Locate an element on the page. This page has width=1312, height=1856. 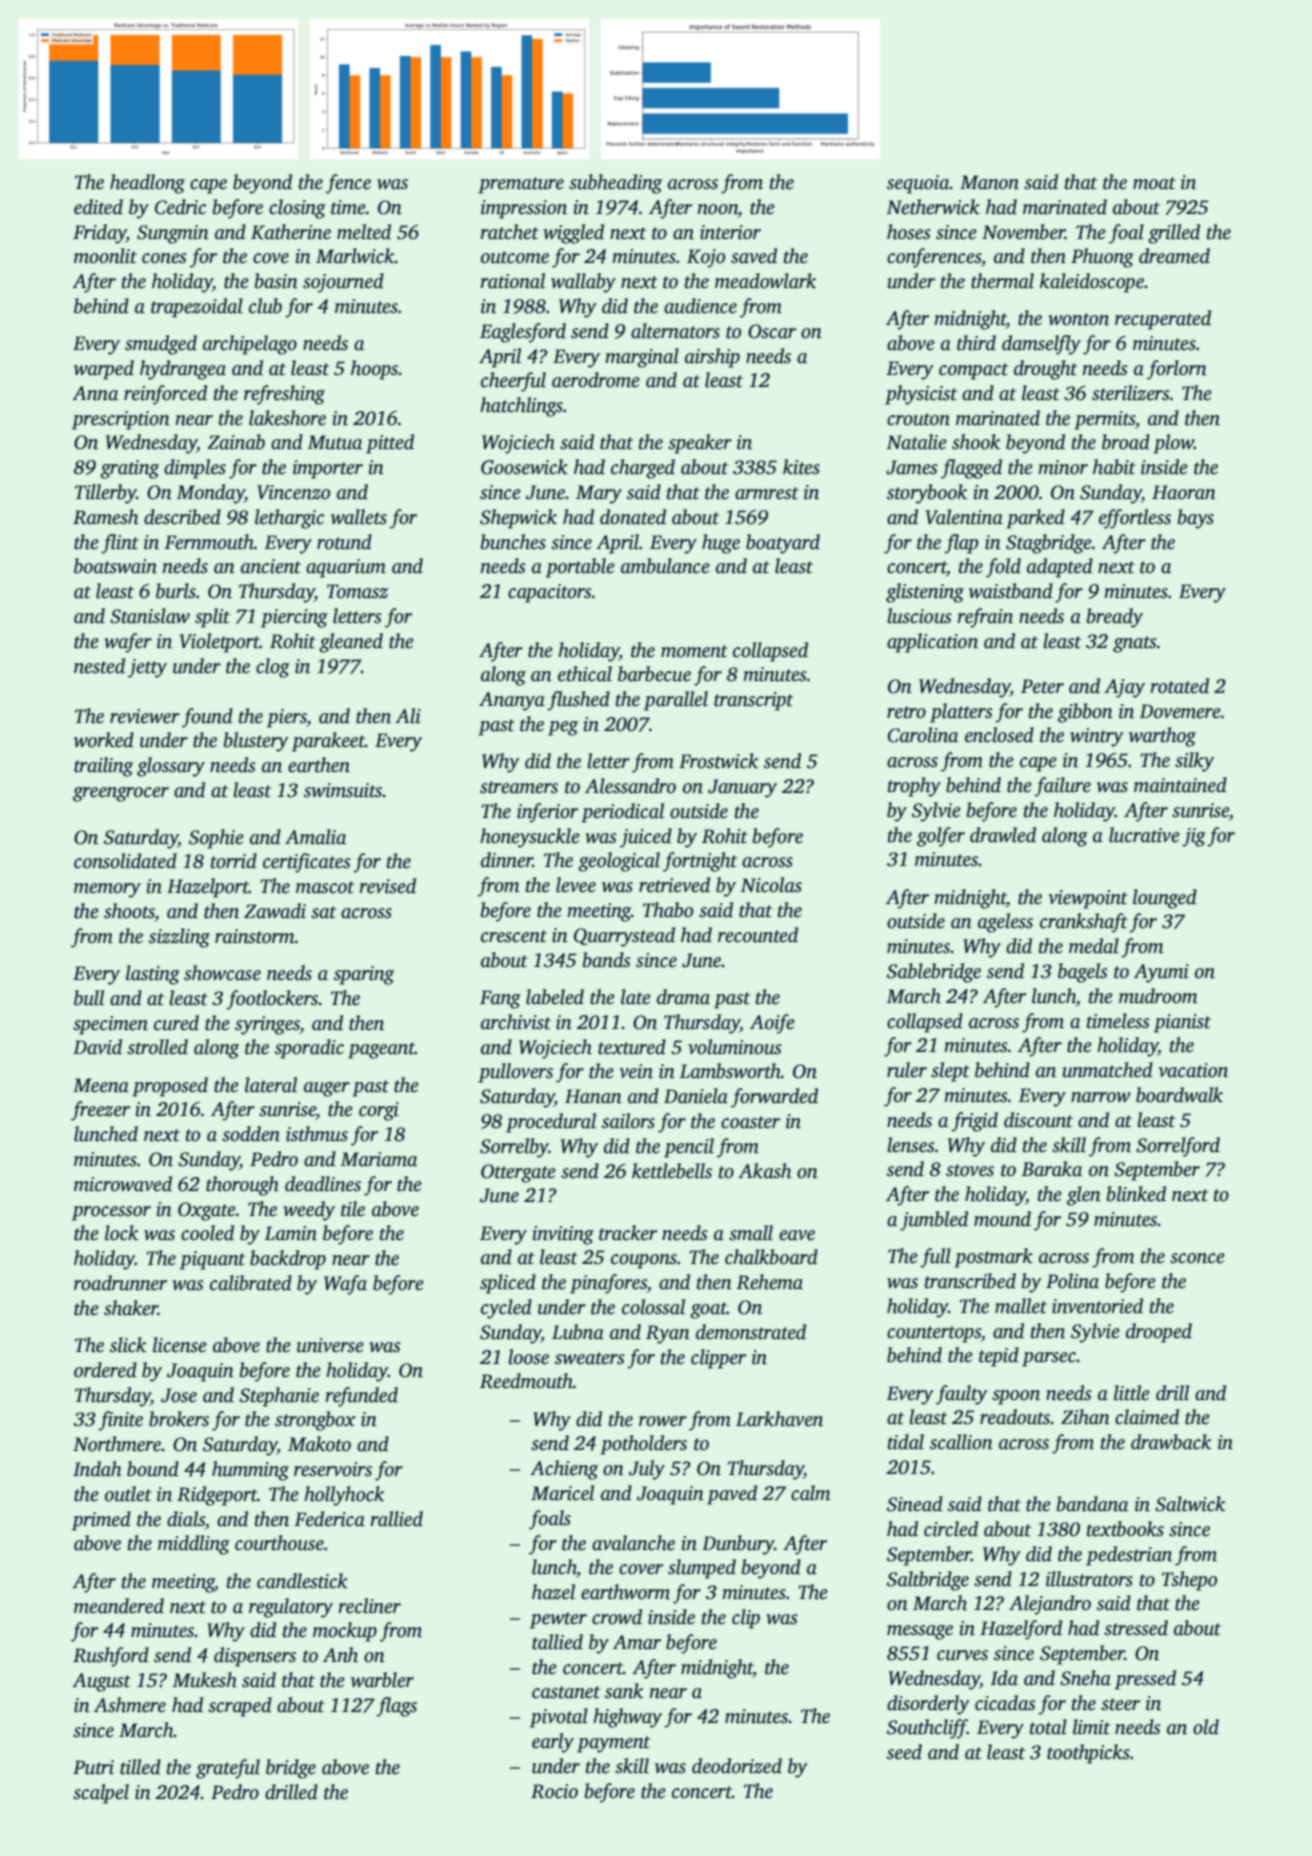
Rushford is located at coordinates (111, 1657).
